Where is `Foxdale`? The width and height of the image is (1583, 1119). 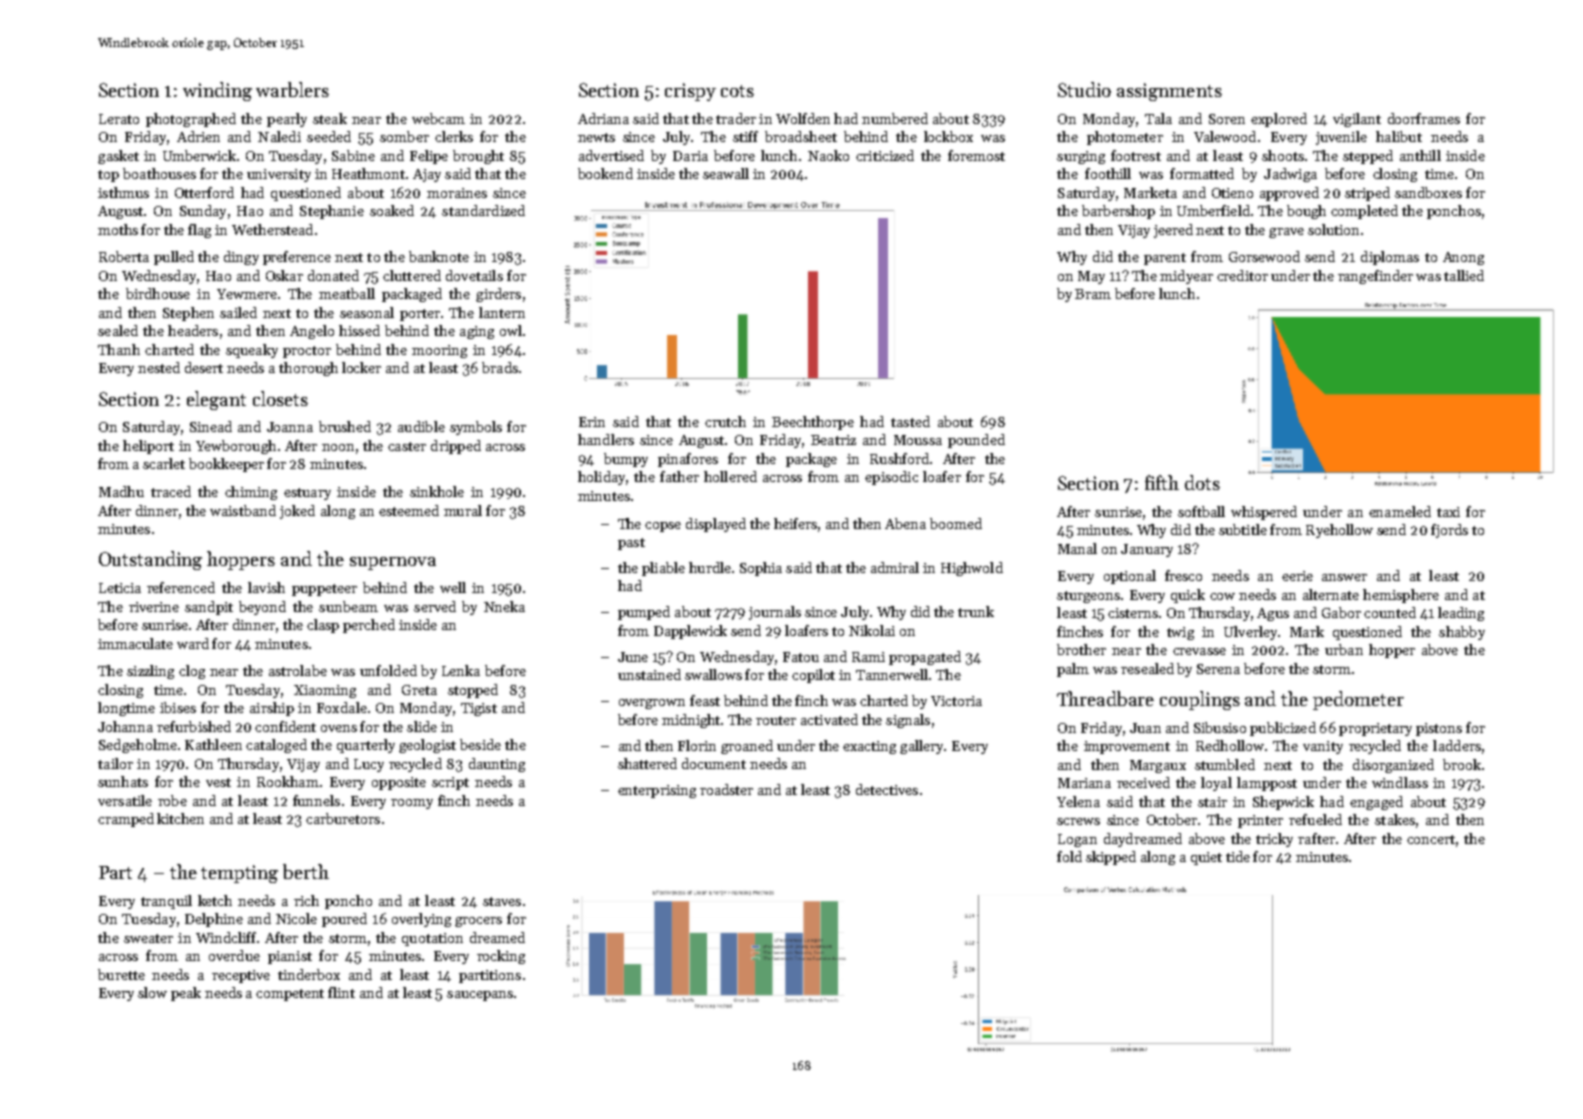
Foxdale is located at coordinates (342, 707).
